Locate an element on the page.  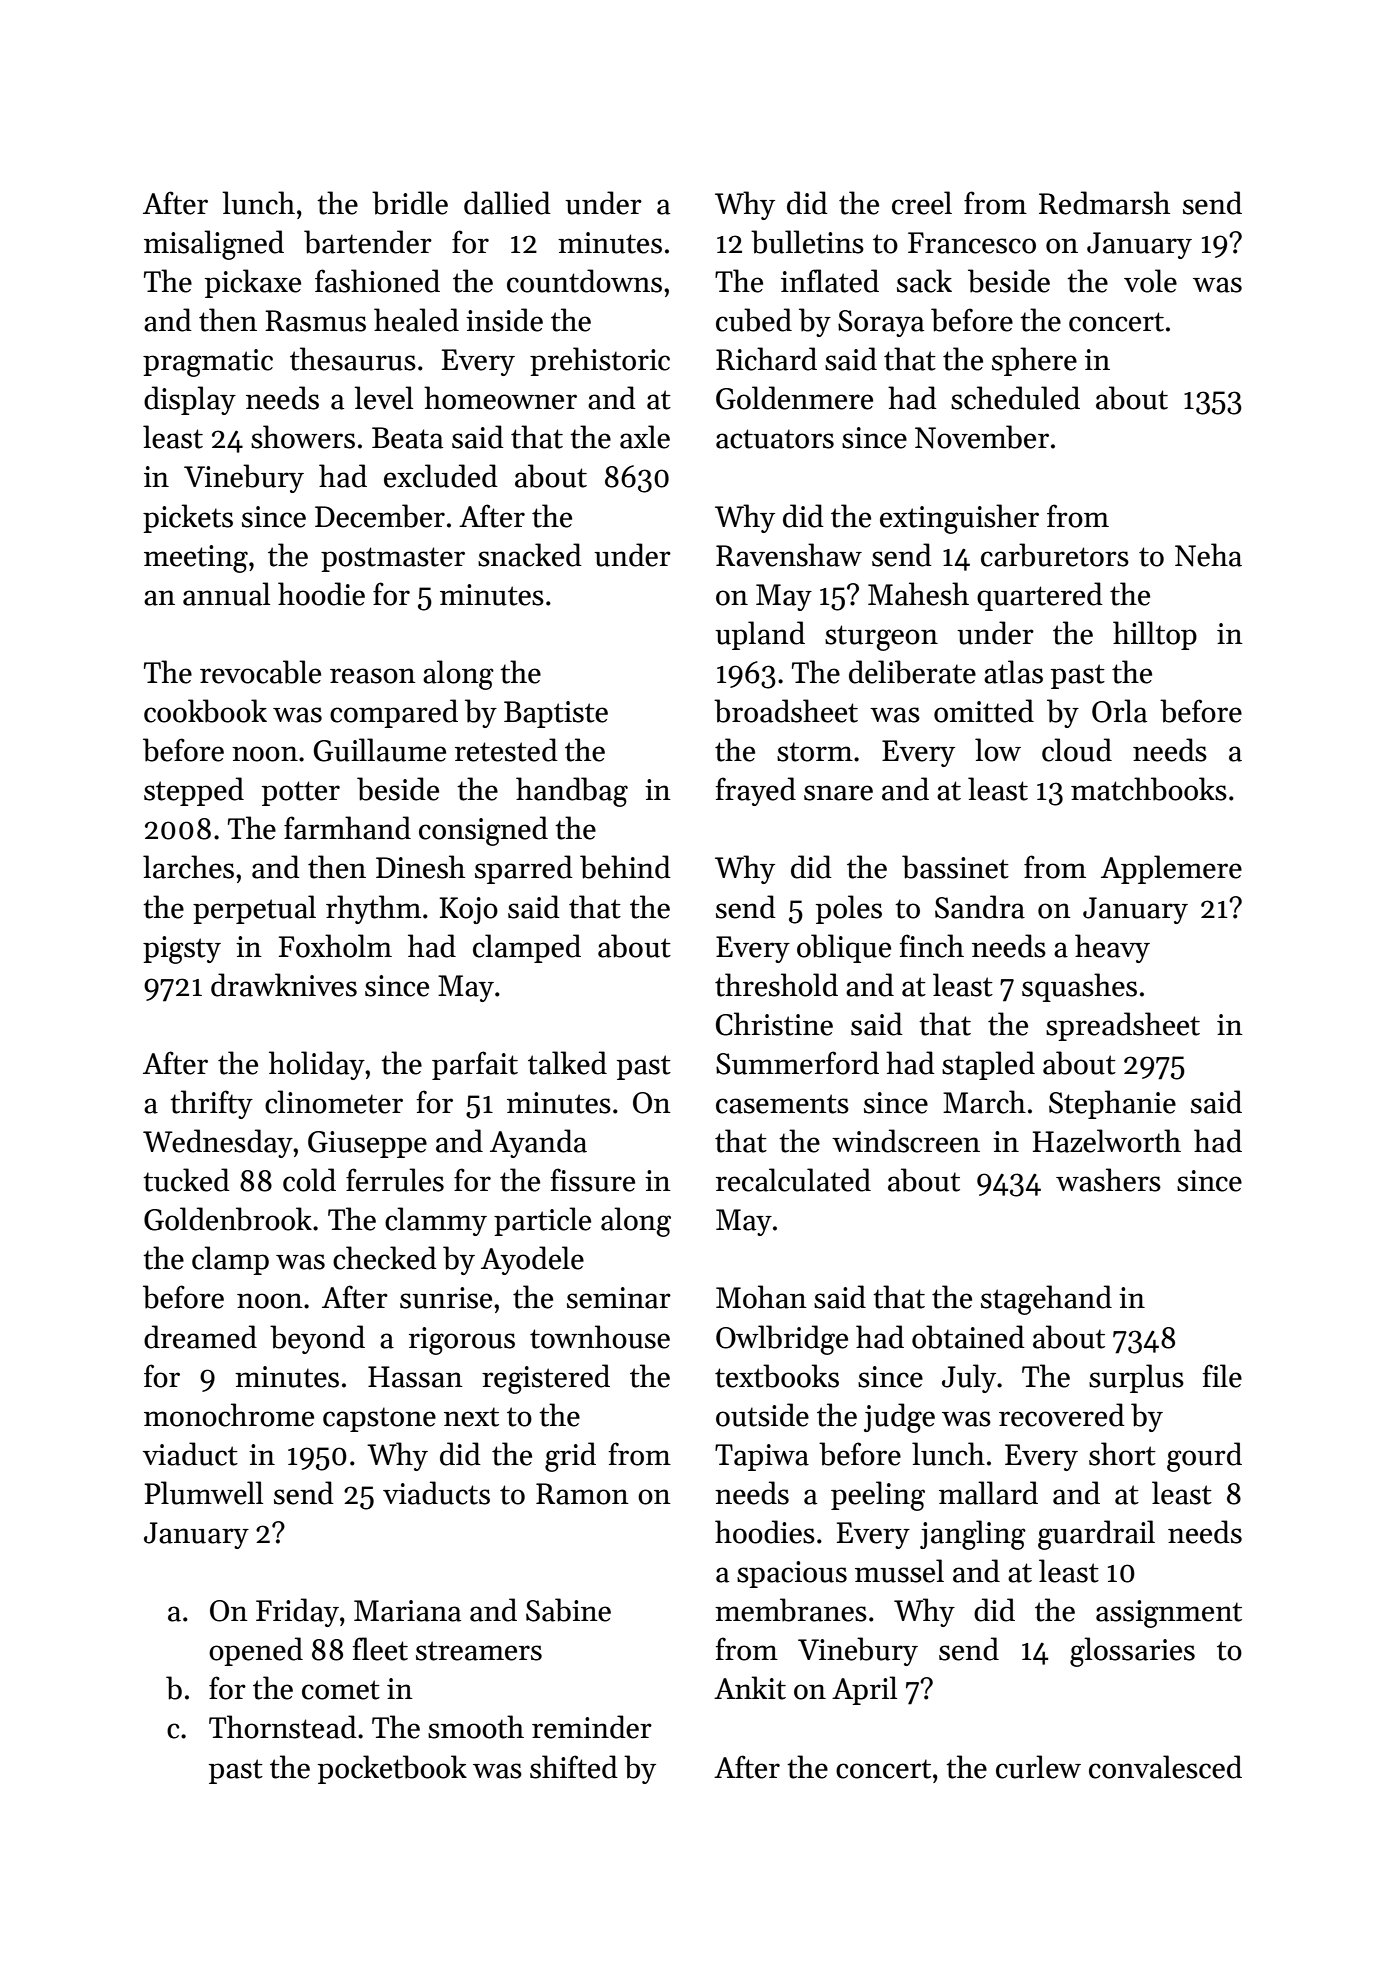
oblique is located at coordinates (844, 948).
